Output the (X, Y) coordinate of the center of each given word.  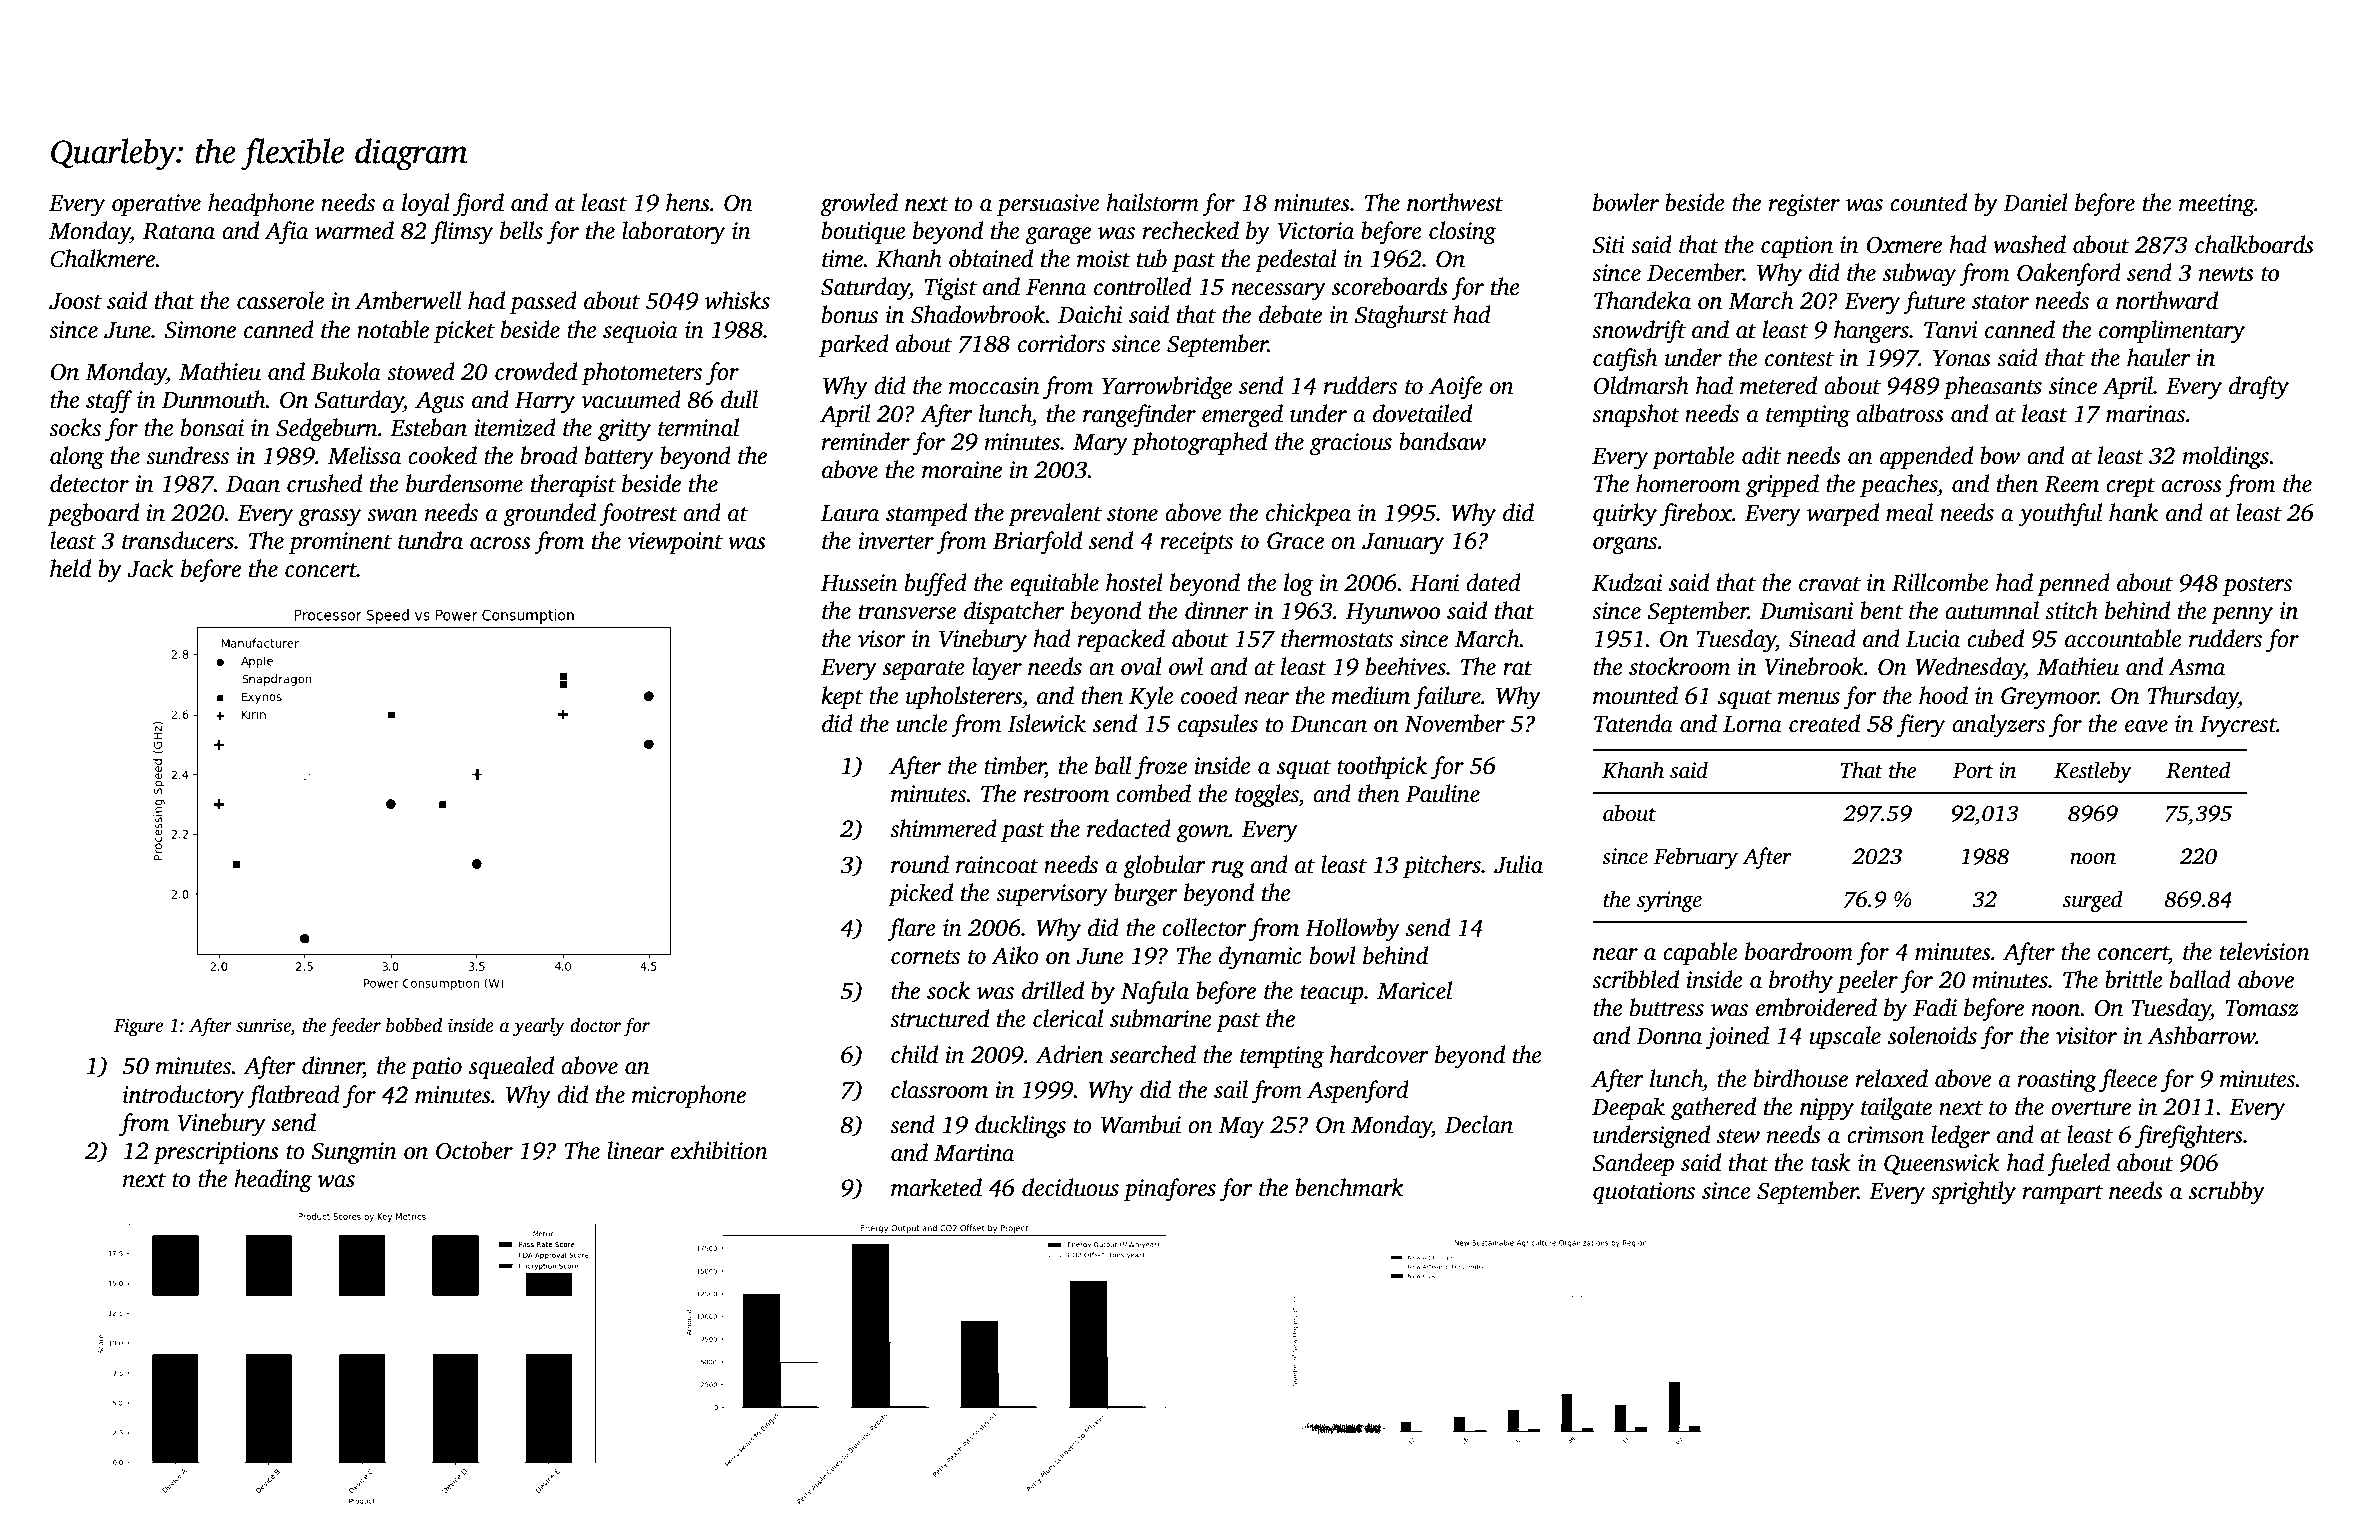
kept (842, 697)
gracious (1351, 444)
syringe (1669, 901)
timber (1014, 765)
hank (2133, 512)
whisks (737, 300)
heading (273, 1181)
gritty (624, 430)
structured (939, 1018)
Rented (2198, 770)
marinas (2145, 414)
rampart (2063, 1194)
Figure (138, 1027)
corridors (1061, 343)
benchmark (1349, 1187)
